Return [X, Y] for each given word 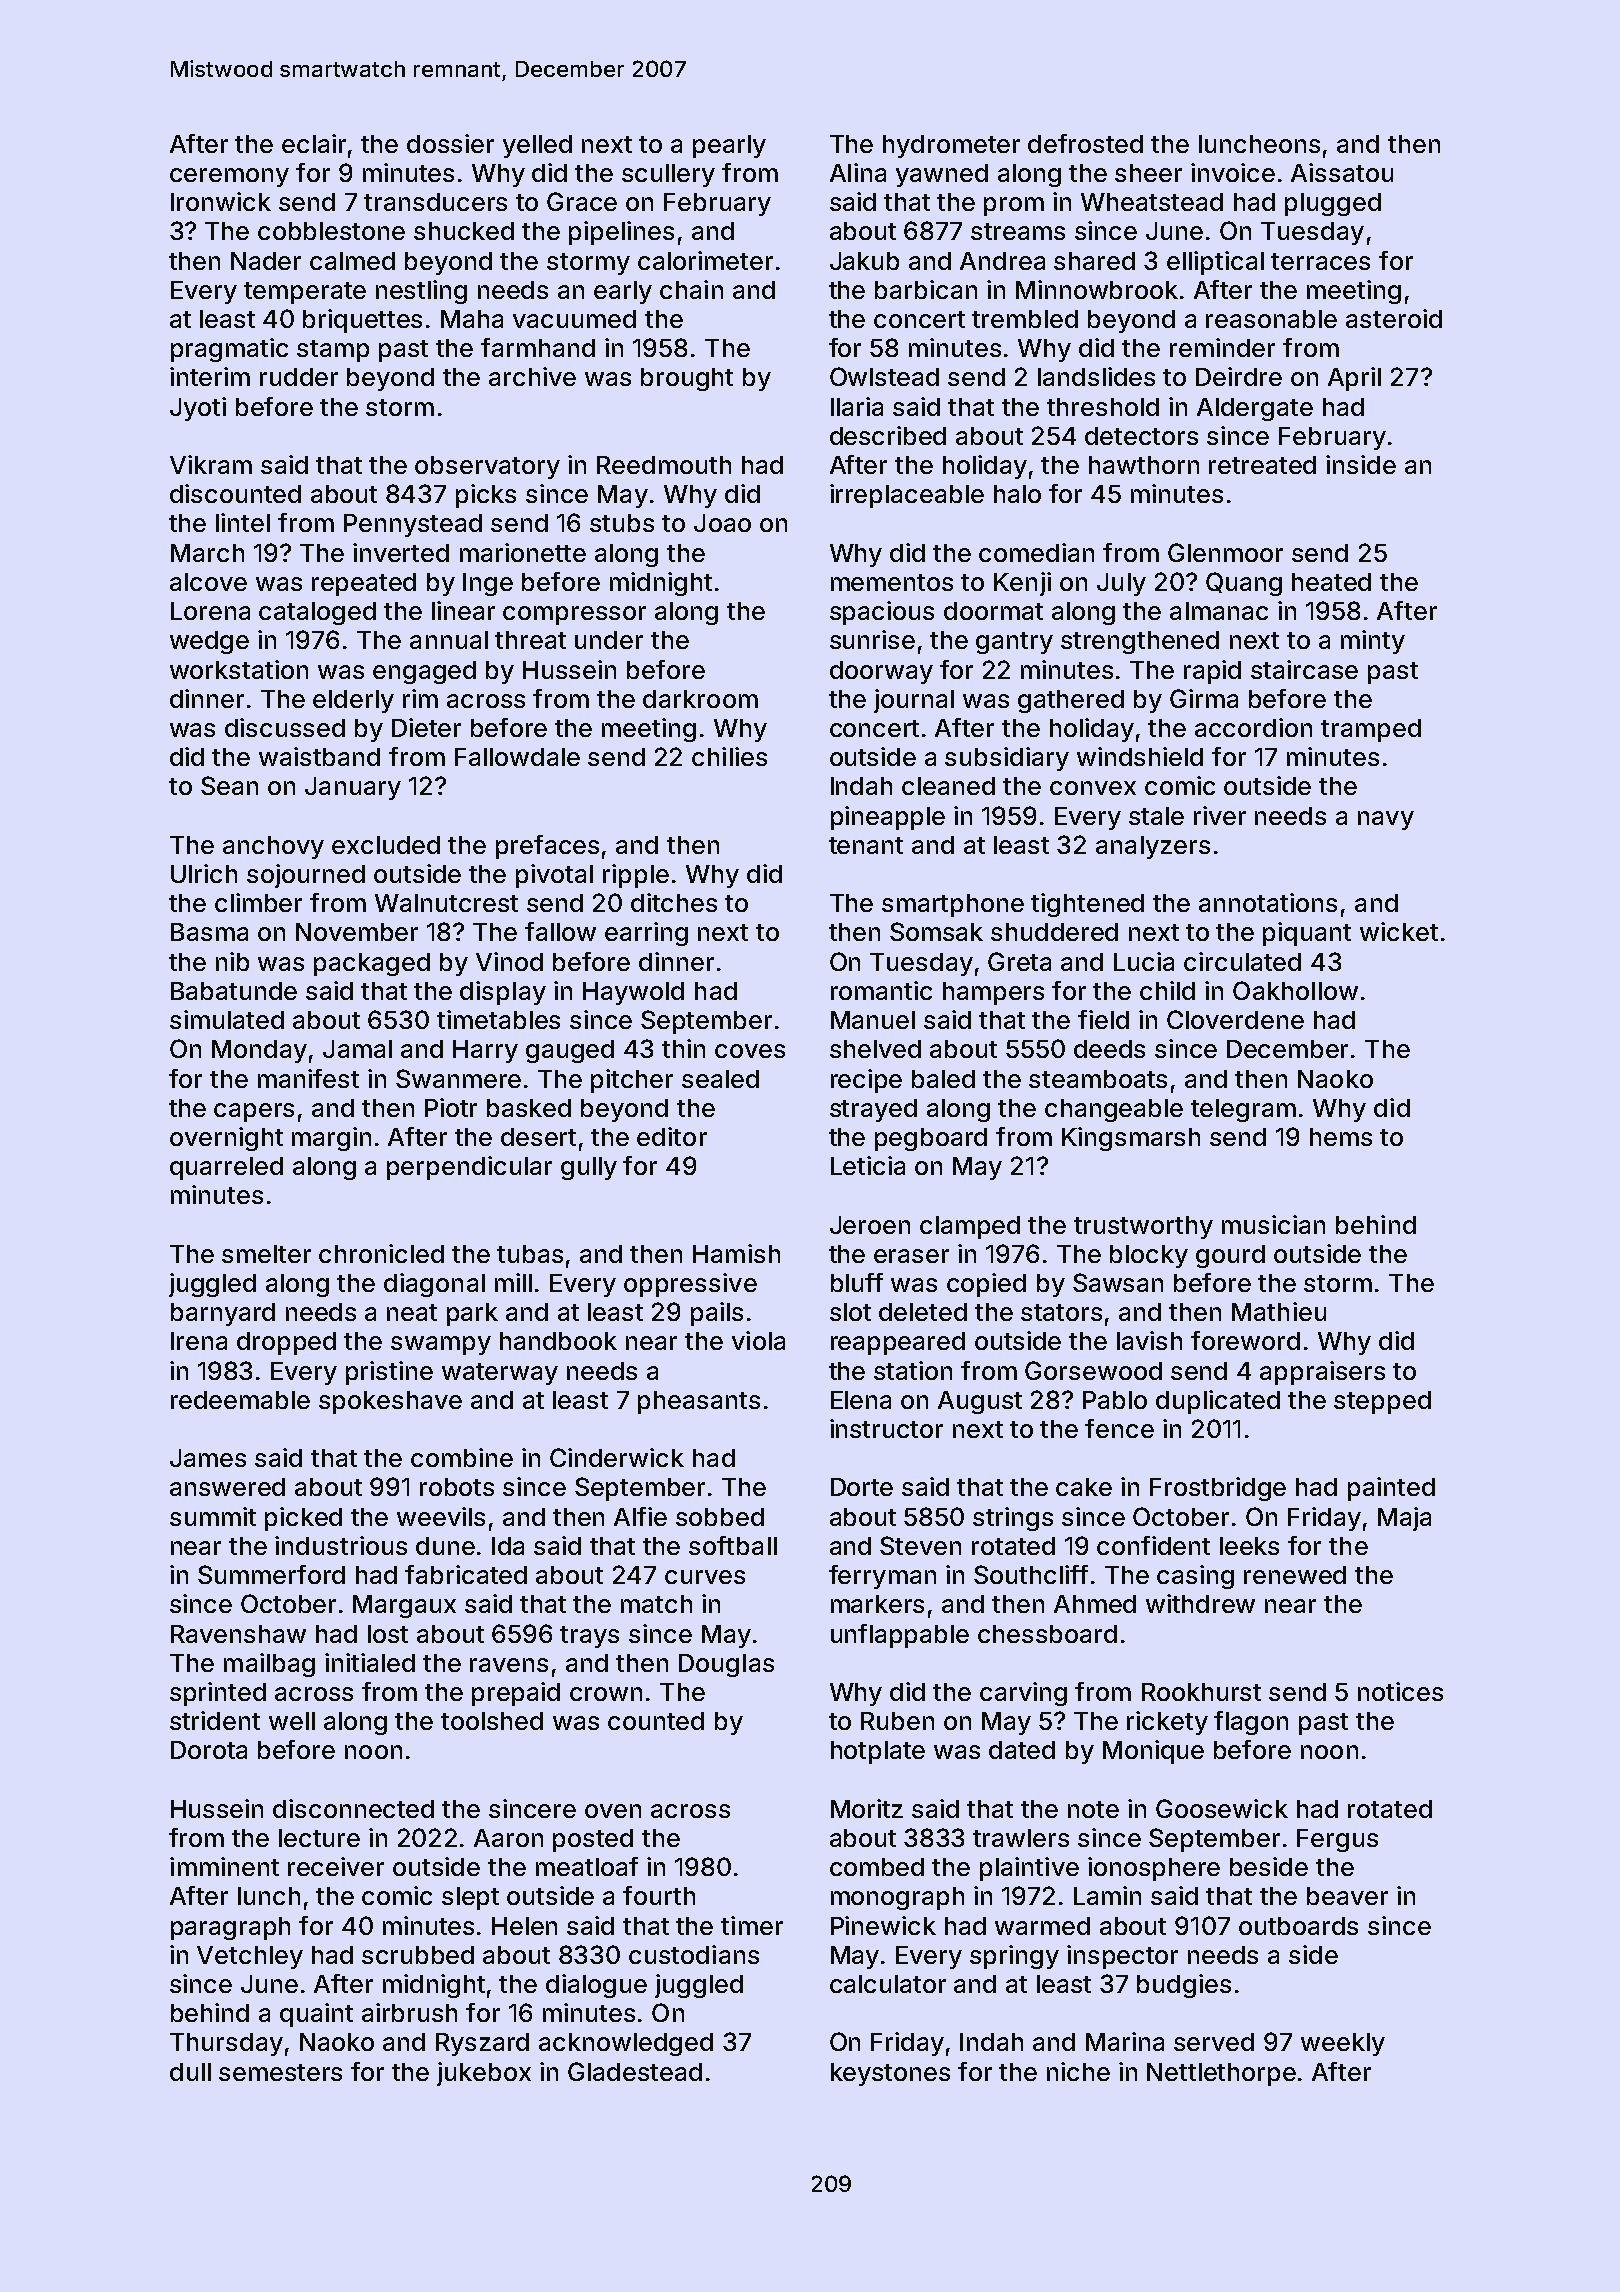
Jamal [357, 1049]
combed [877, 1867]
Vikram [211, 464]
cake [1084, 1487]
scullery [668, 175]
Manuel [873, 1020]
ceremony [229, 177]
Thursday [226, 2044]
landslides [1096, 376]
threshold [1103, 407]
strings [1013, 1519]
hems [1341, 1137]
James [208, 1458]
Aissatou [1342, 172]
